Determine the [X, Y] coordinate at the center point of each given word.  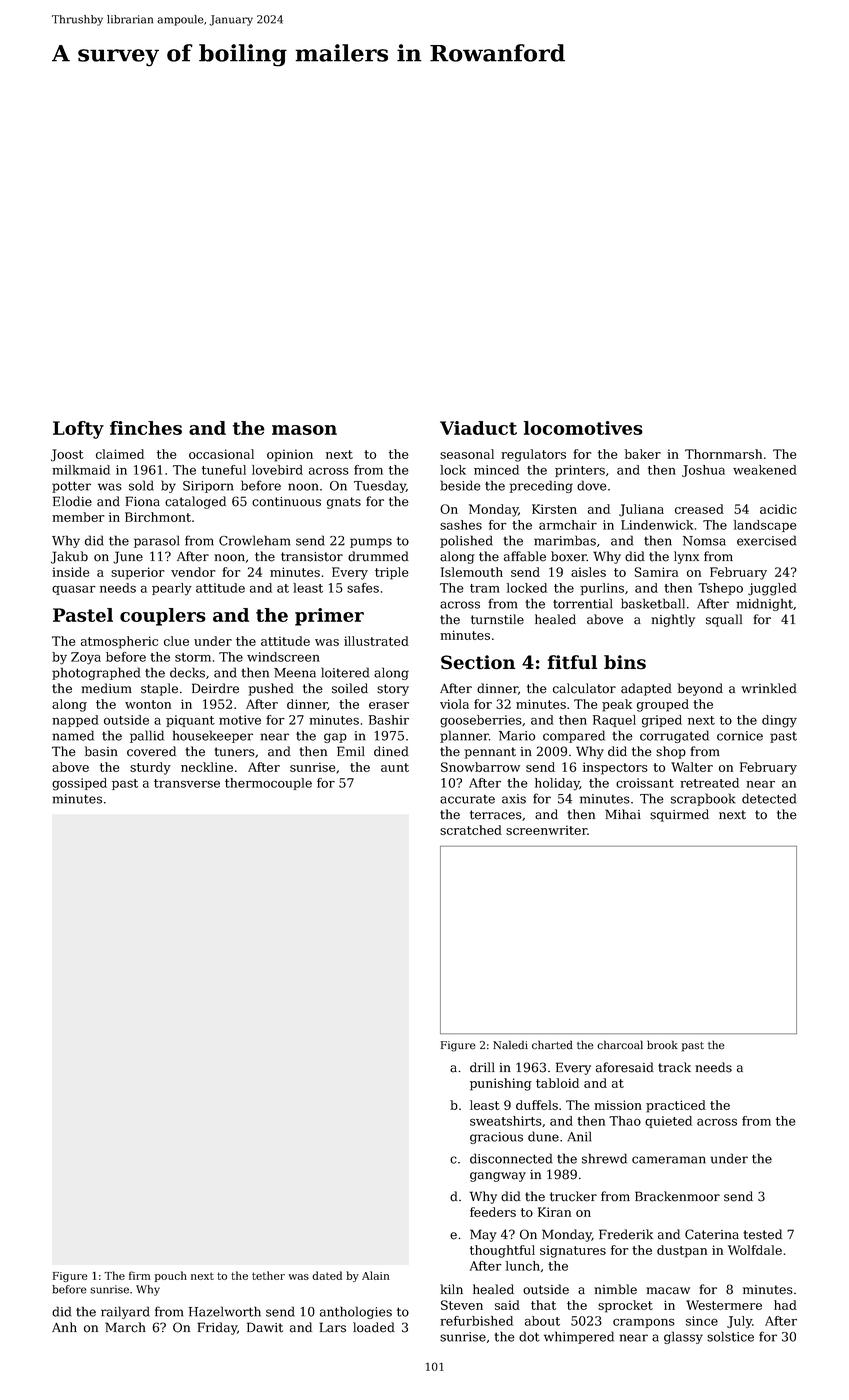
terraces [496, 815]
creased [699, 509]
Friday [217, 1328]
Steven [462, 1305]
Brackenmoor [677, 1196]
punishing [501, 1084]
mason [304, 430]
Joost [67, 455]
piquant [190, 721]
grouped [663, 705]
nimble [615, 1289]
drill [482, 1067]
